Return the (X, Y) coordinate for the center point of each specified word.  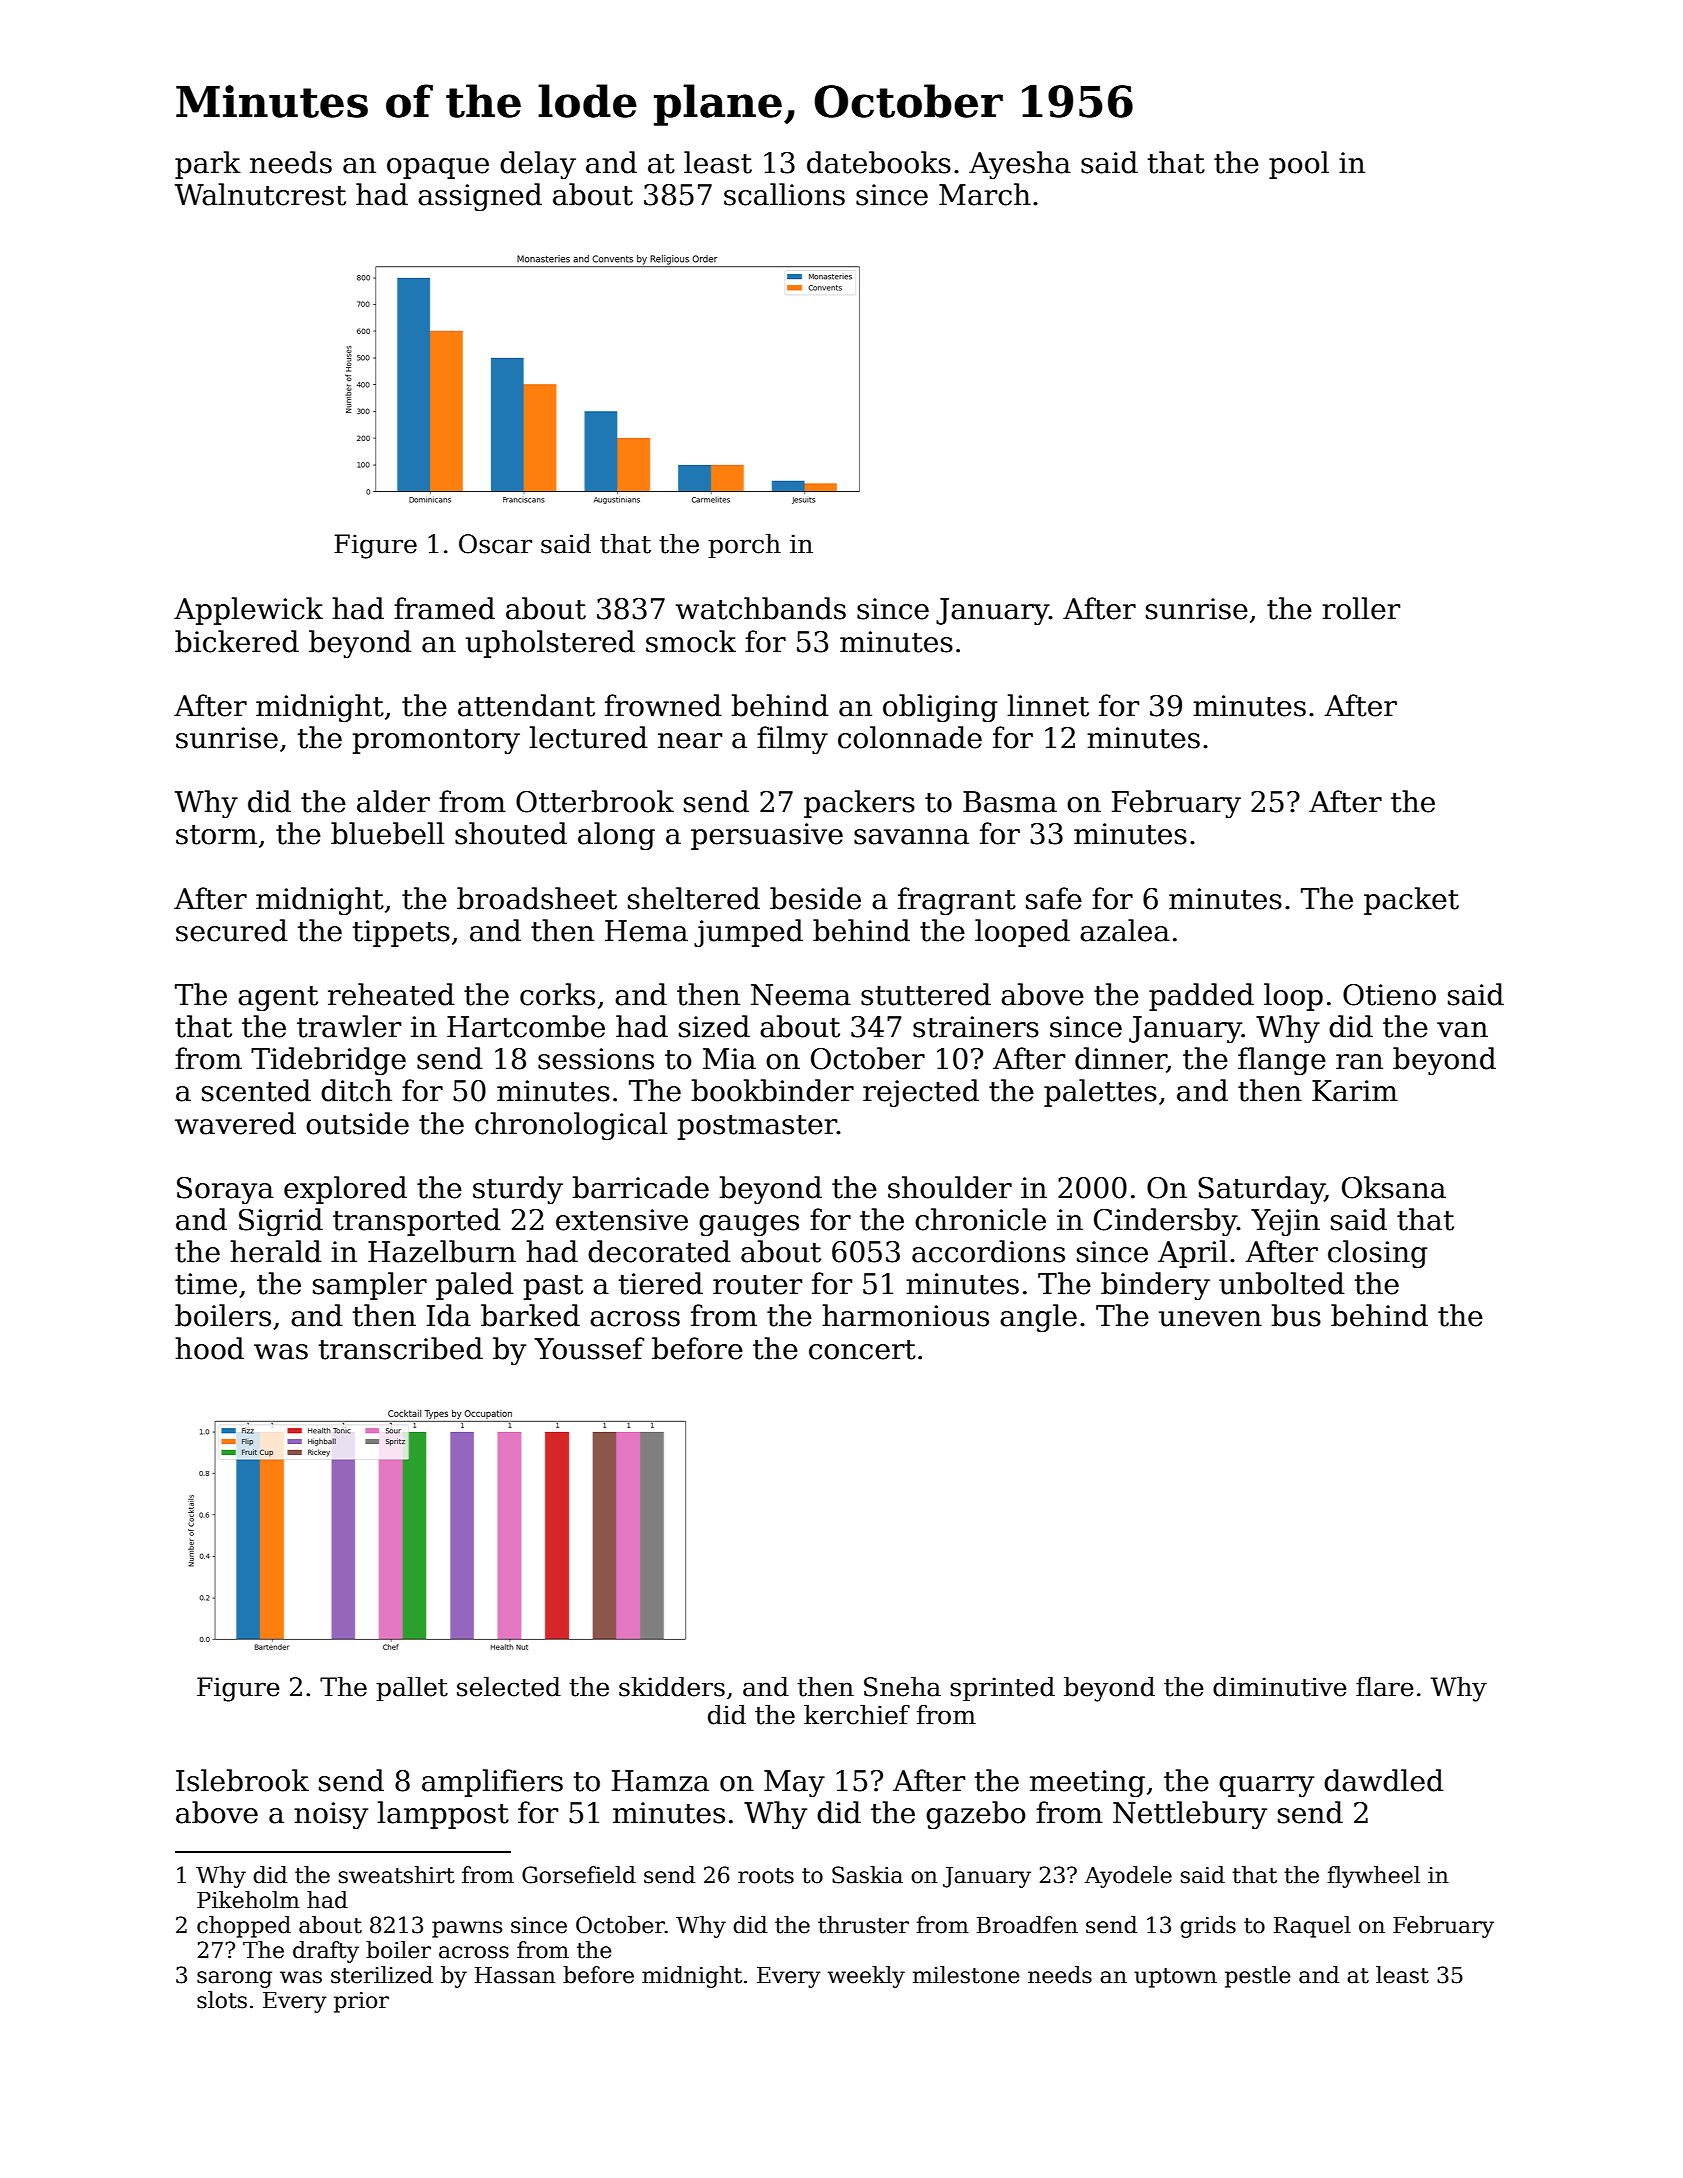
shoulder (950, 1187)
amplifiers (492, 1783)
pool (1299, 165)
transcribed (401, 1348)
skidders (672, 1687)
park (208, 165)
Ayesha (1020, 165)
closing (1377, 1254)
